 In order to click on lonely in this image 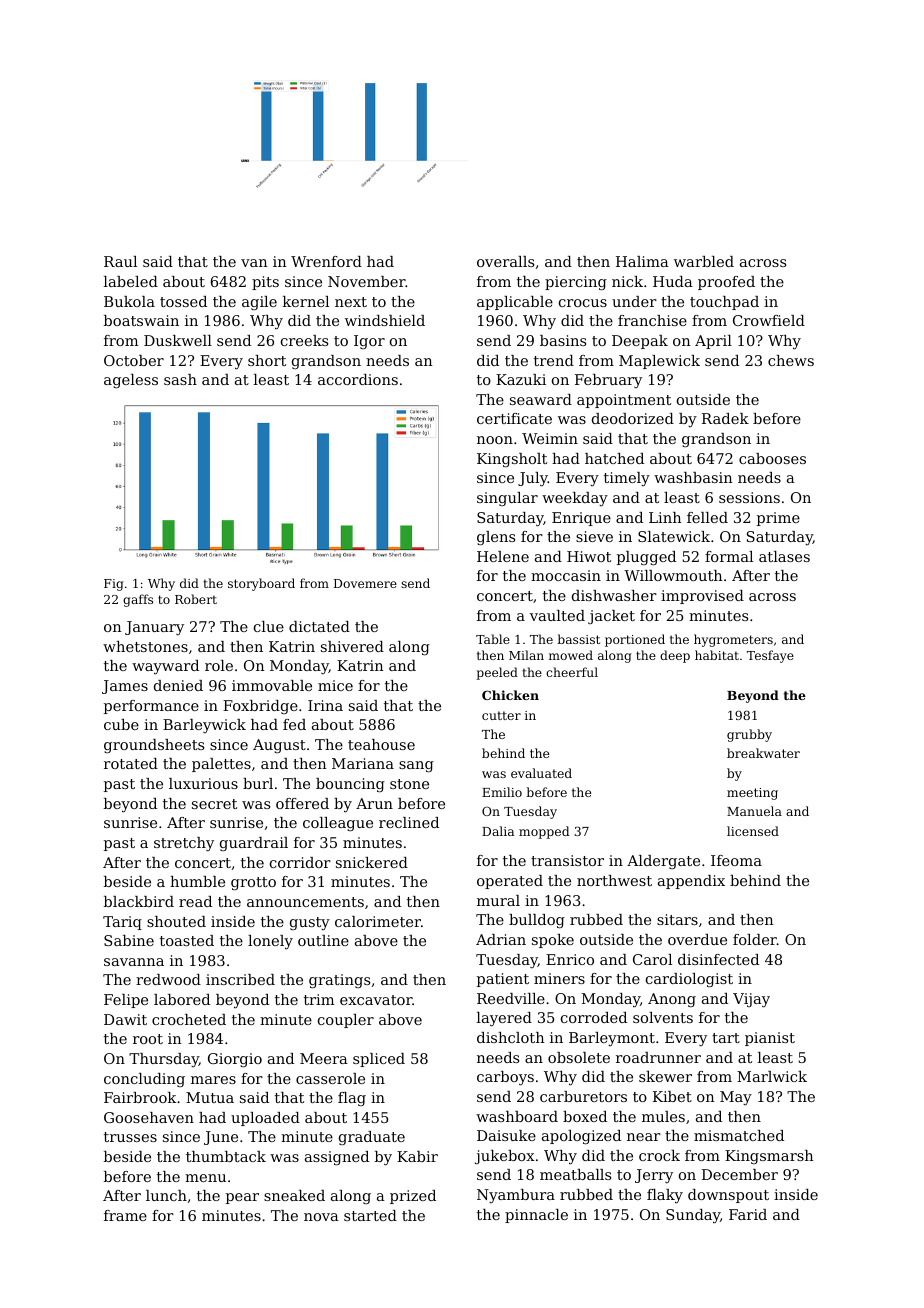, I will do `click(270, 942)`.
